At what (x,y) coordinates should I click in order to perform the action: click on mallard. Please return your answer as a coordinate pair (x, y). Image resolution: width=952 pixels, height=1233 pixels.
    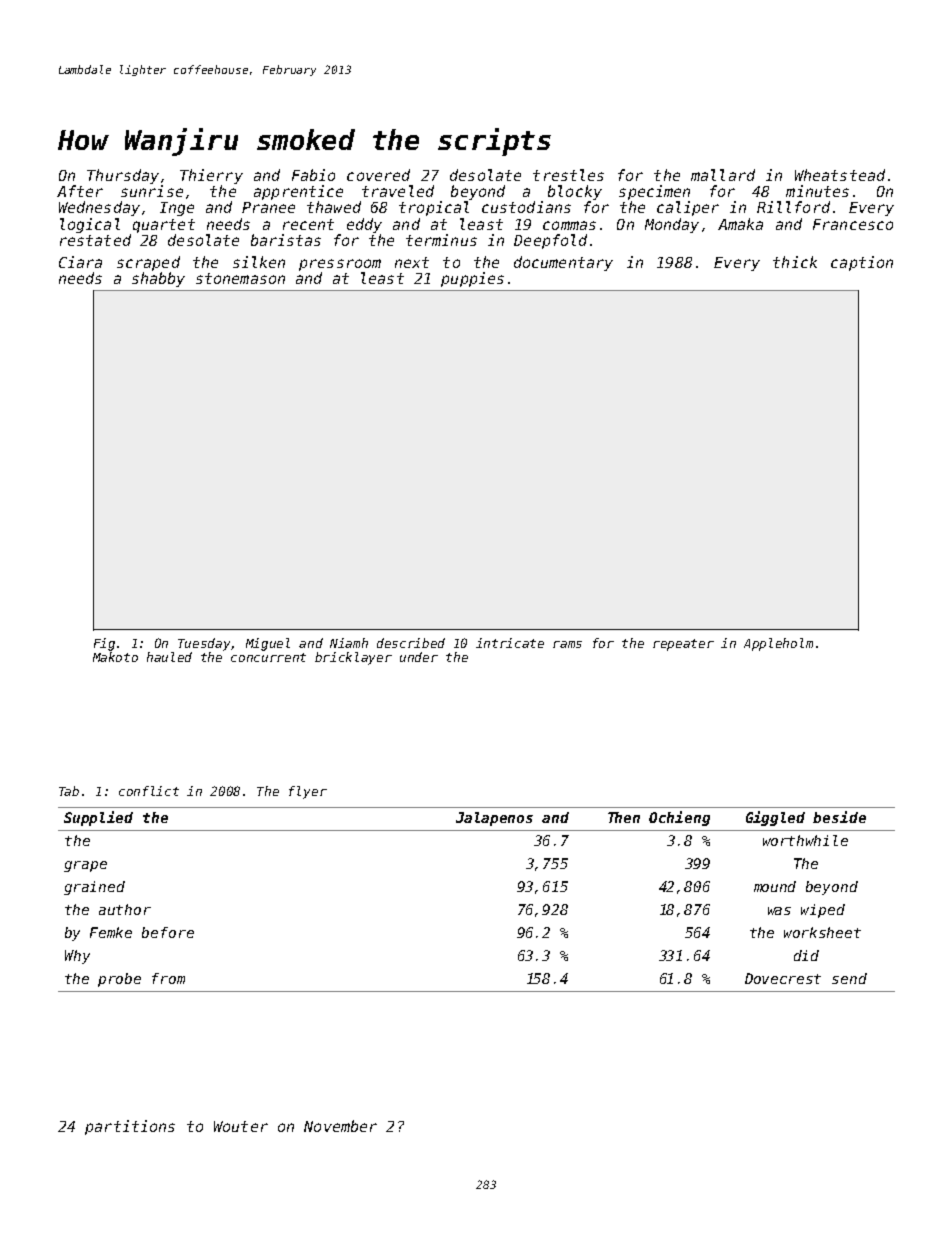
    Looking at the image, I should click on (723, 175).
